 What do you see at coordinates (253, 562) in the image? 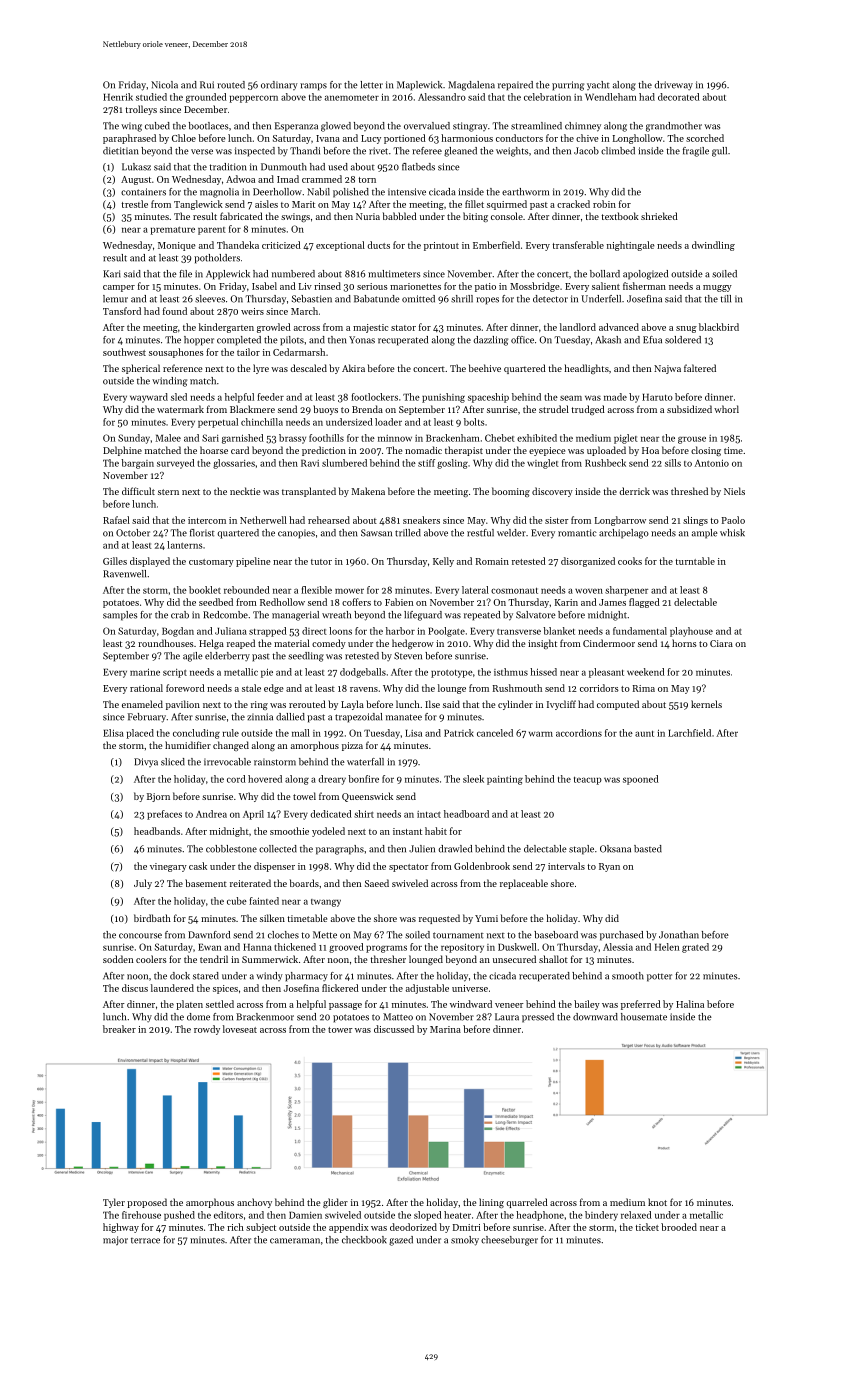
I see `pipeline` at bounding box center [253, 562].
